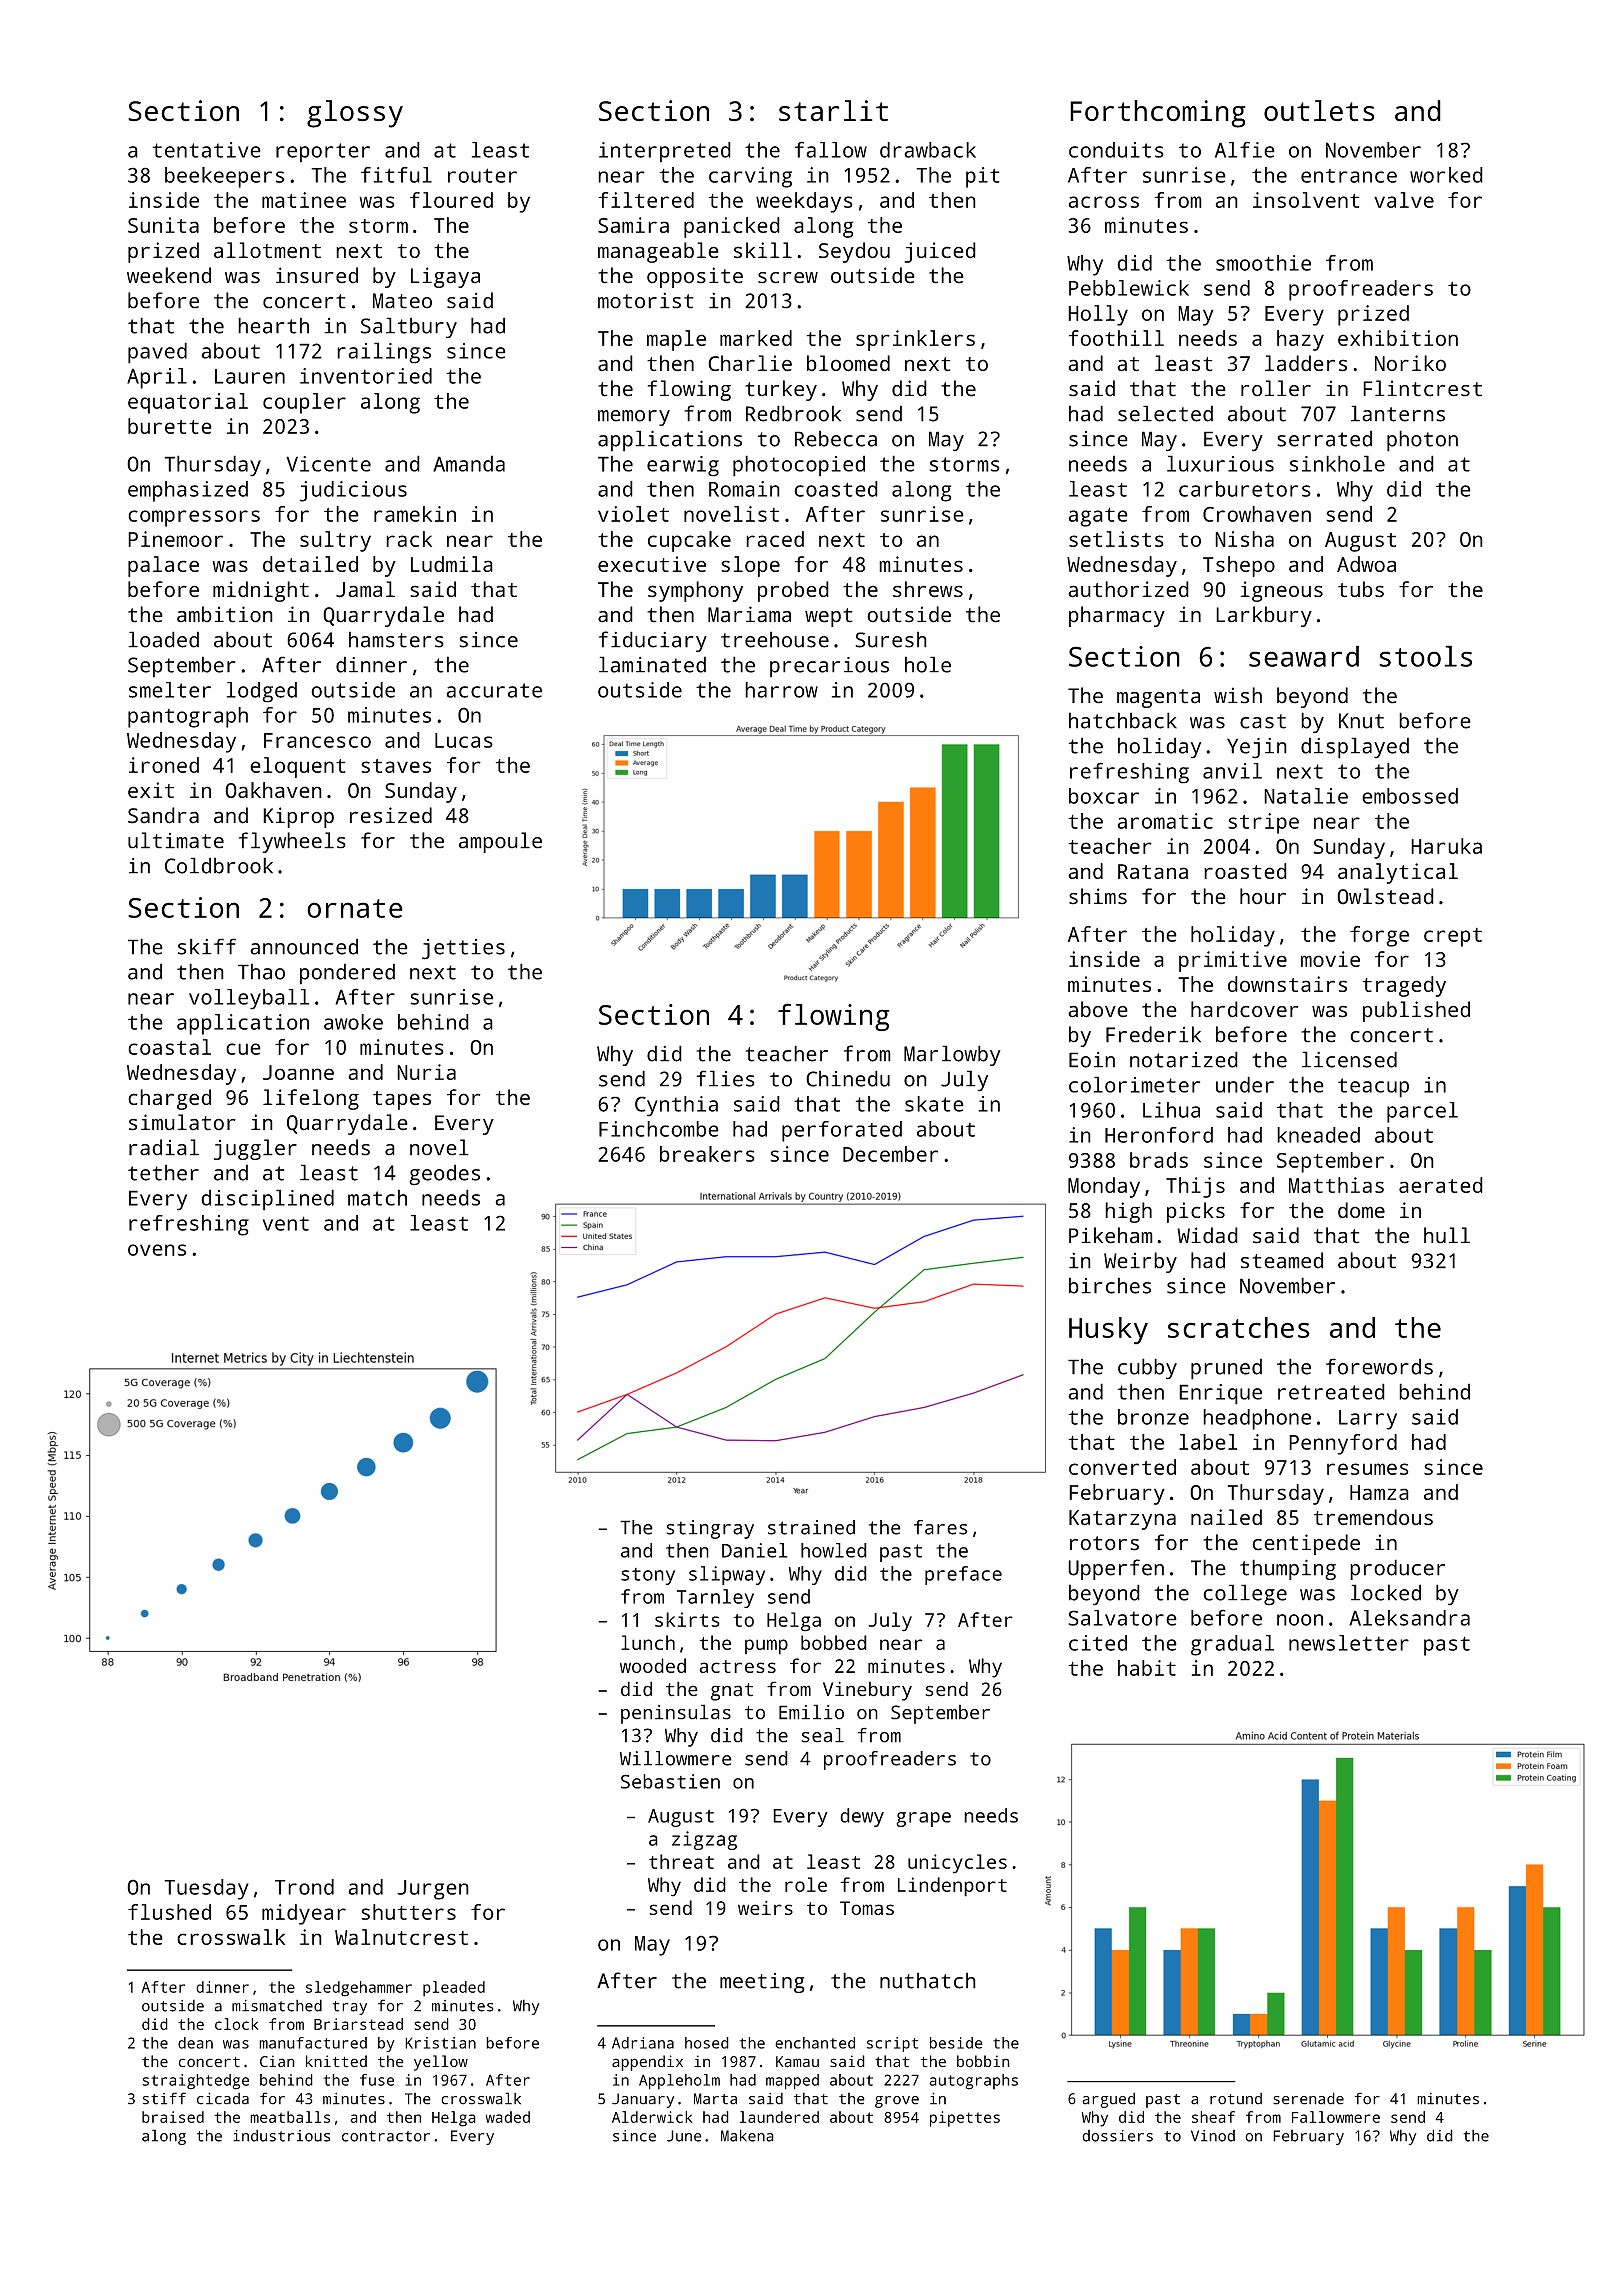  Describe the element at coordinates (833, 111) in the screenshot. I see `starlit` at that location.
